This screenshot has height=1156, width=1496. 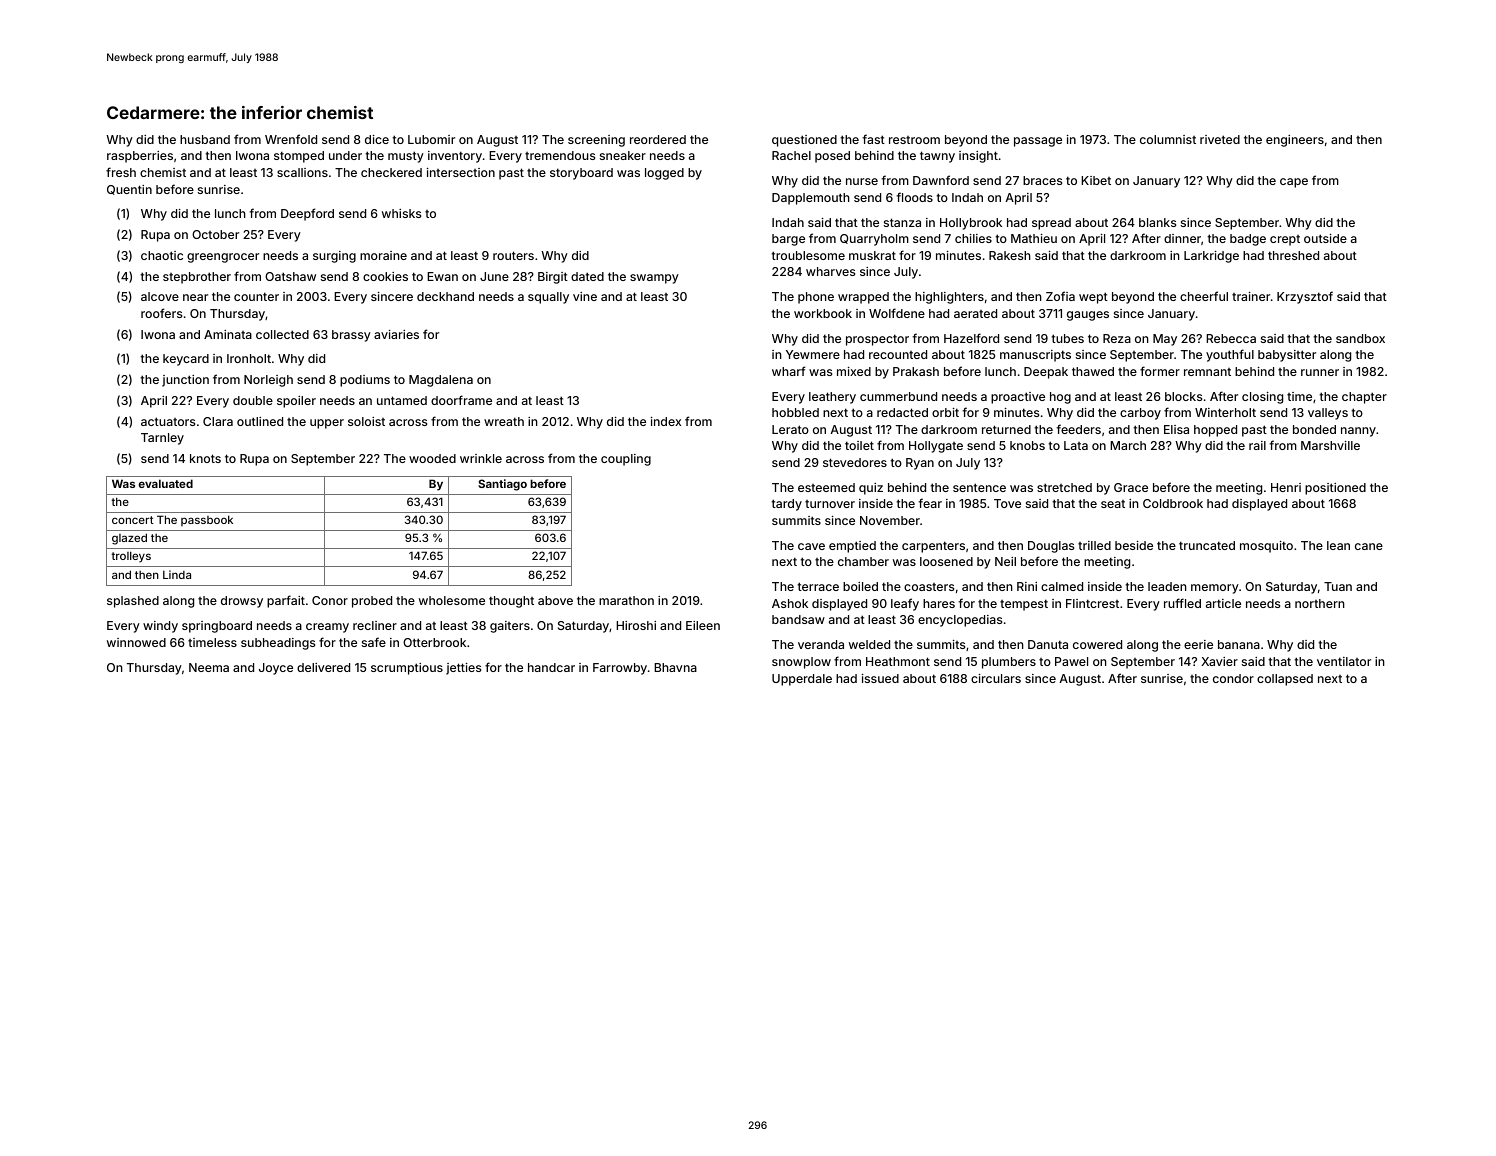 I want to click on vine, so click(x=585, y=296).
